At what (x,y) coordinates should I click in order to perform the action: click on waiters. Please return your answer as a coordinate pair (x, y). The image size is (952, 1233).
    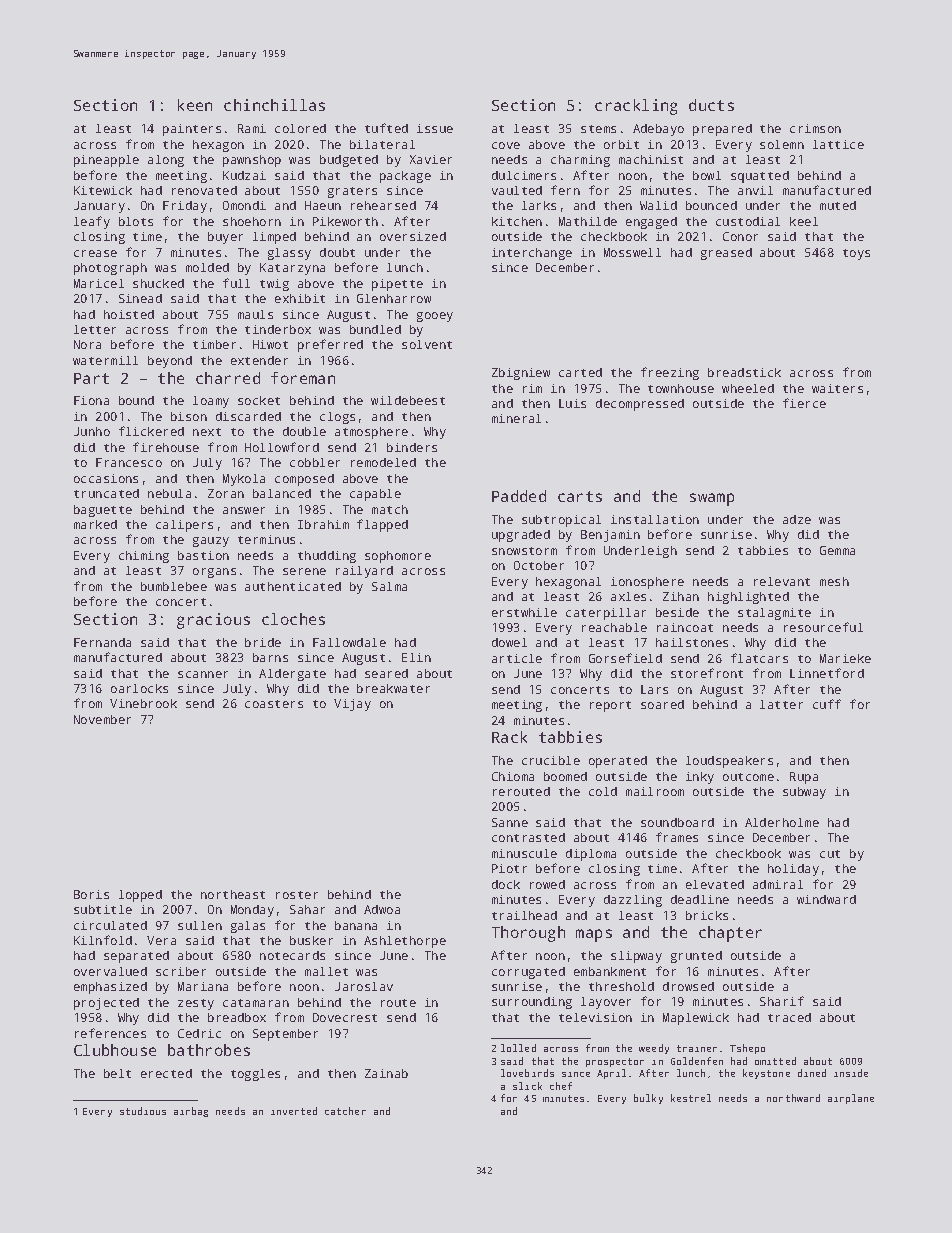
    Looking at the image, I should click on (837, 388).
